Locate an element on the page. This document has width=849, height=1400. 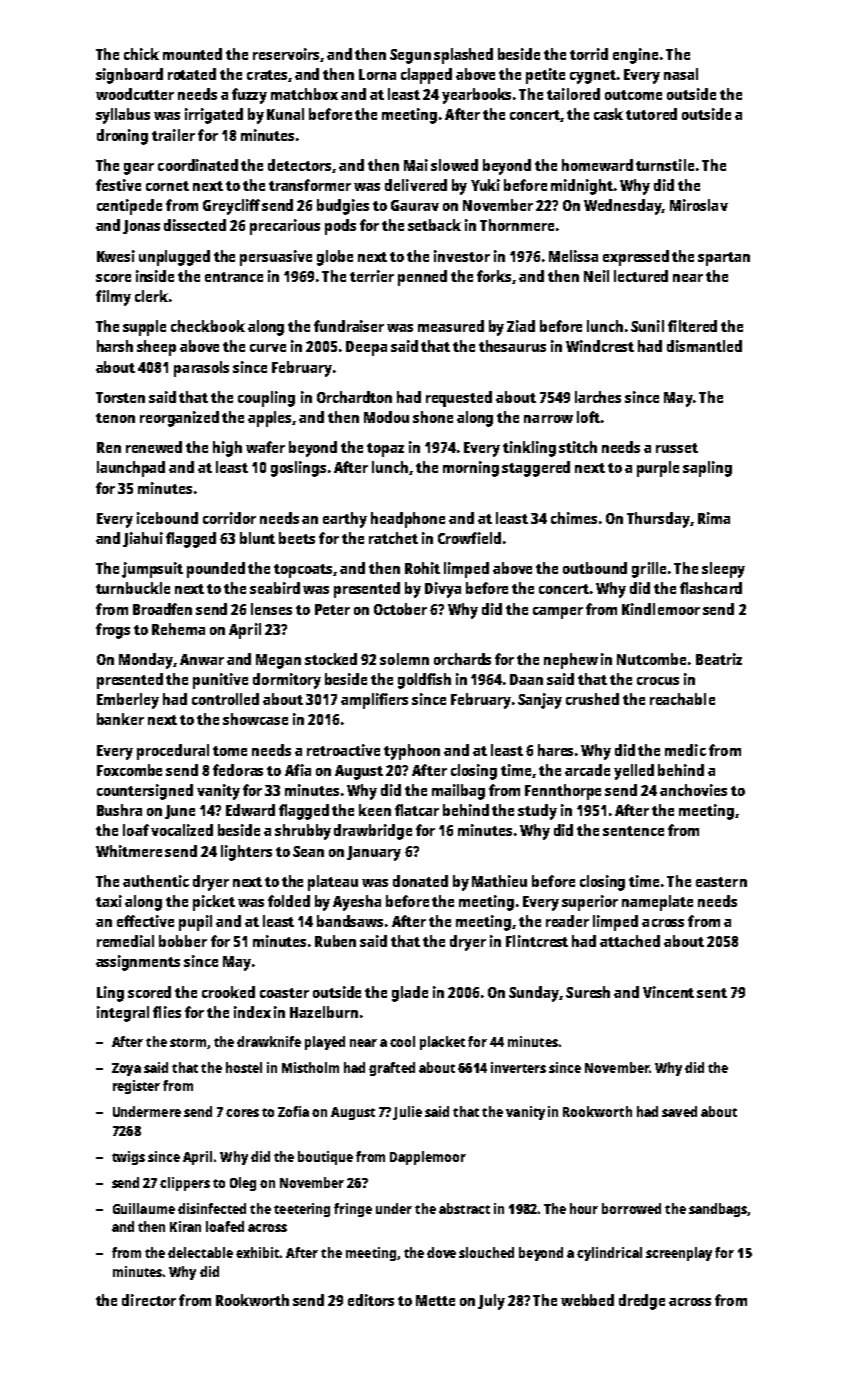
morning is located at coordinates (471, 469).
